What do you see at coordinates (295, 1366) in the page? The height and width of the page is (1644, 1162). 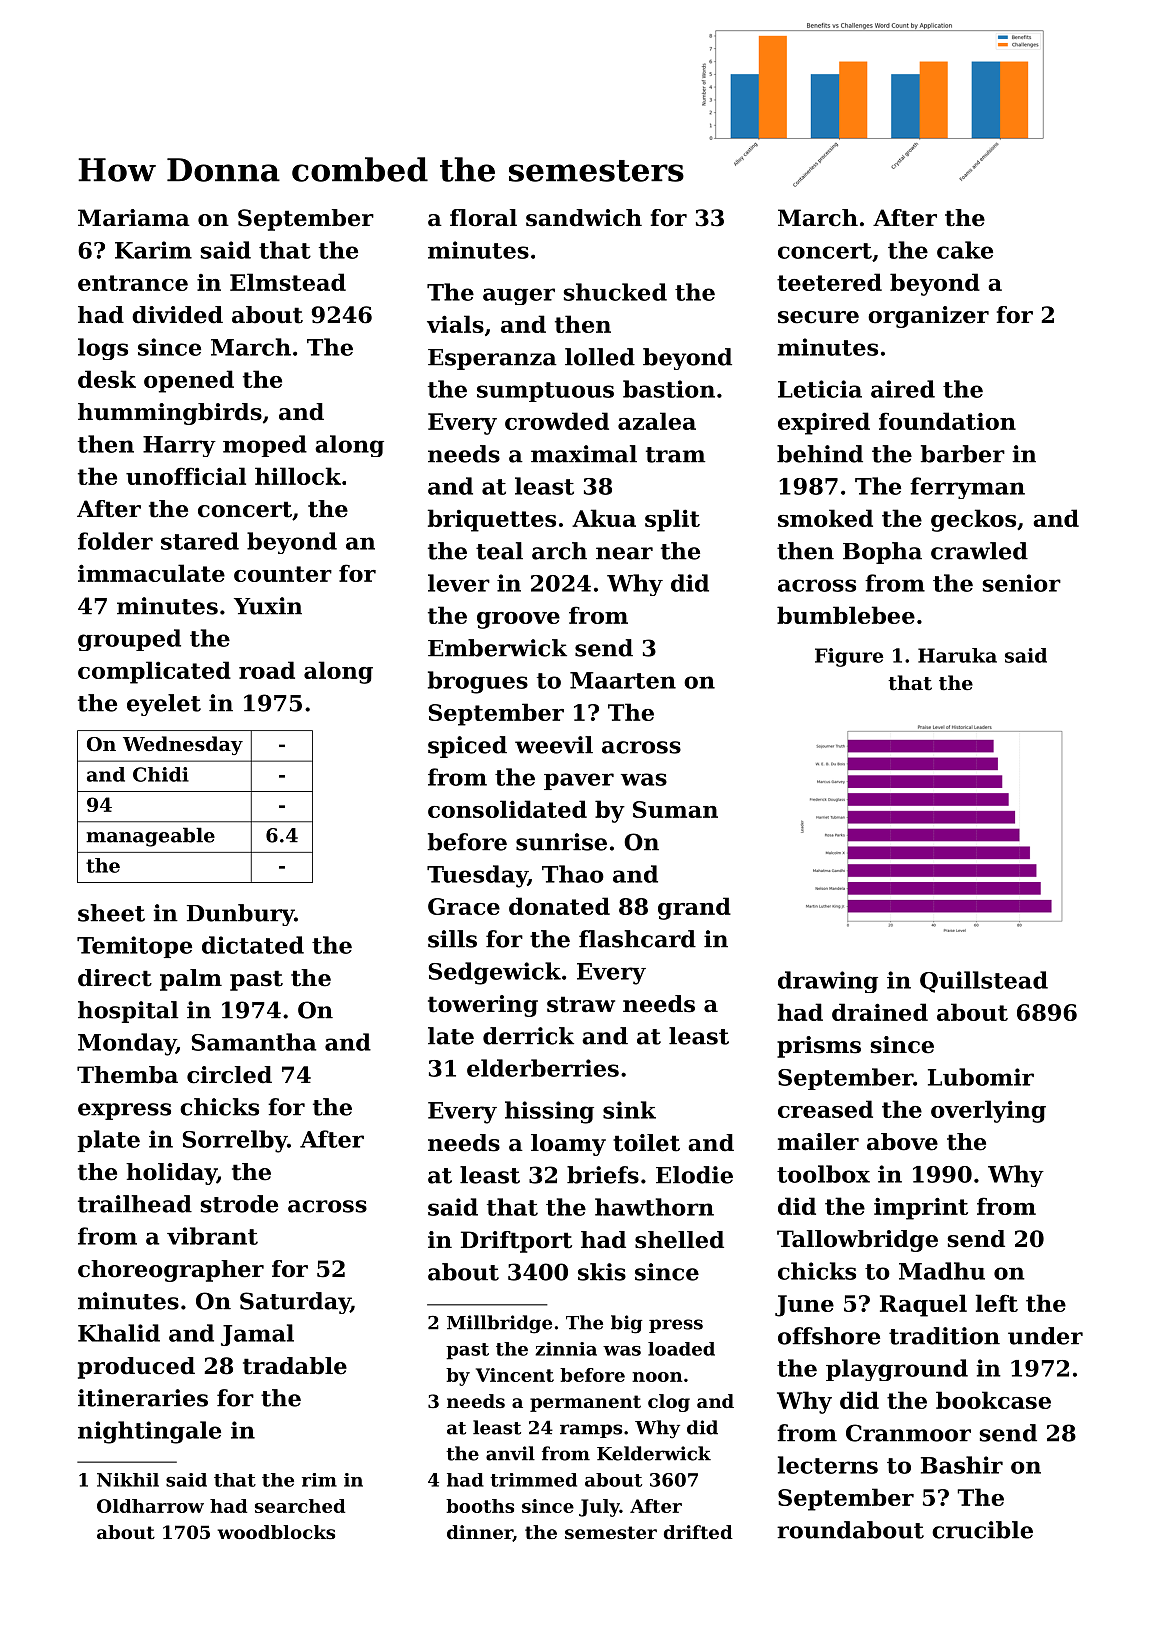 I see `tradable` at bounding box center [295, 1366].
